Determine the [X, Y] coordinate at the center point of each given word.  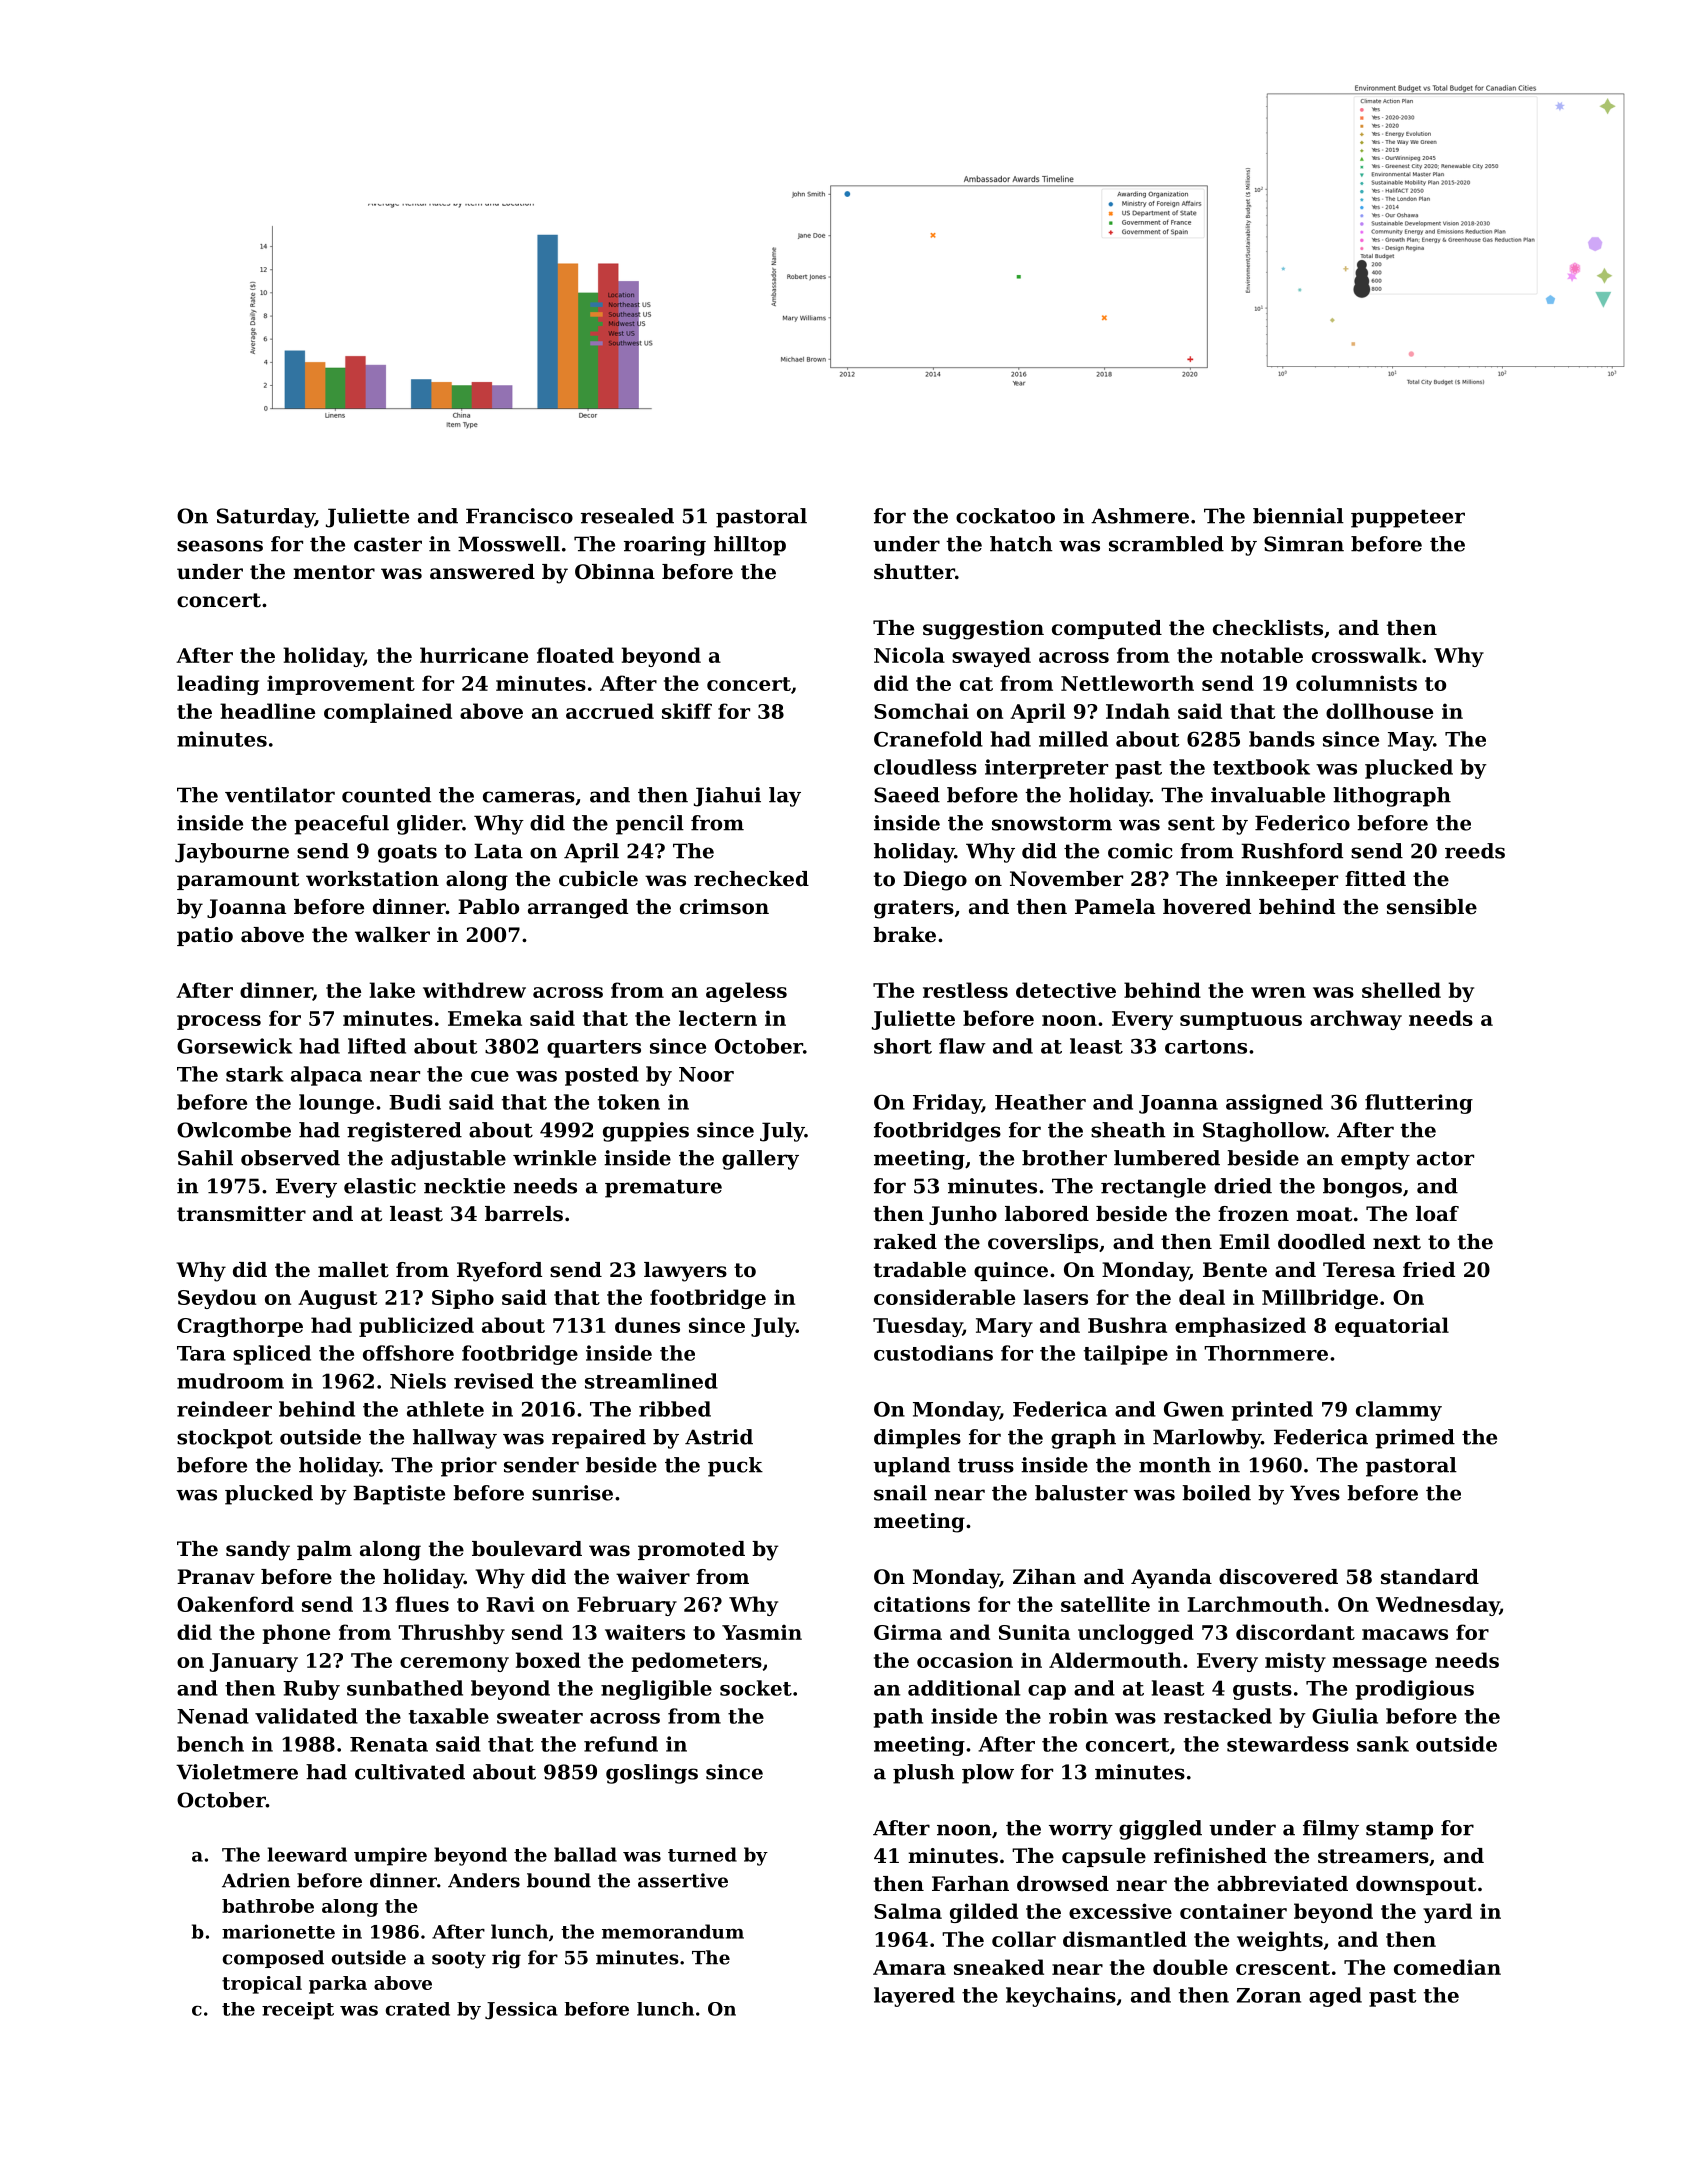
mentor [334, 572]
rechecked [751, 879]
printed [1272, 1411]
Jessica [521, 2011]
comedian [1447, 1967]
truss [986, 1465]
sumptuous [1241, 1021]
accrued [610, 711]
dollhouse [1379, 711]
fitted [1375, 879]
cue [490, 1076]
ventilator [280, 795]
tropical [262, 1985]
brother [1064, 1158]
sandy [258, 1551]
